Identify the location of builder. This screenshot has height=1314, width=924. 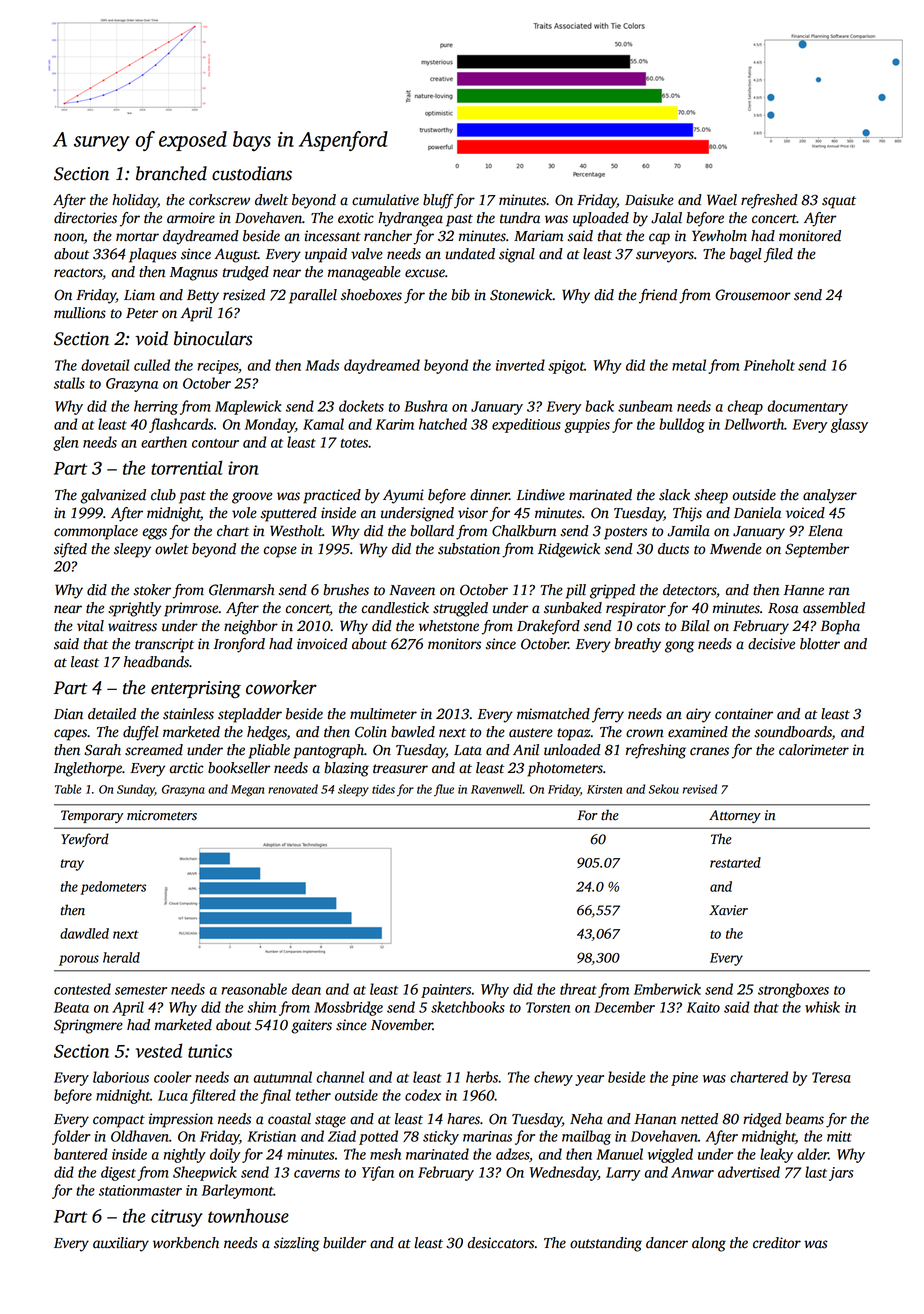
(344, 1243).
